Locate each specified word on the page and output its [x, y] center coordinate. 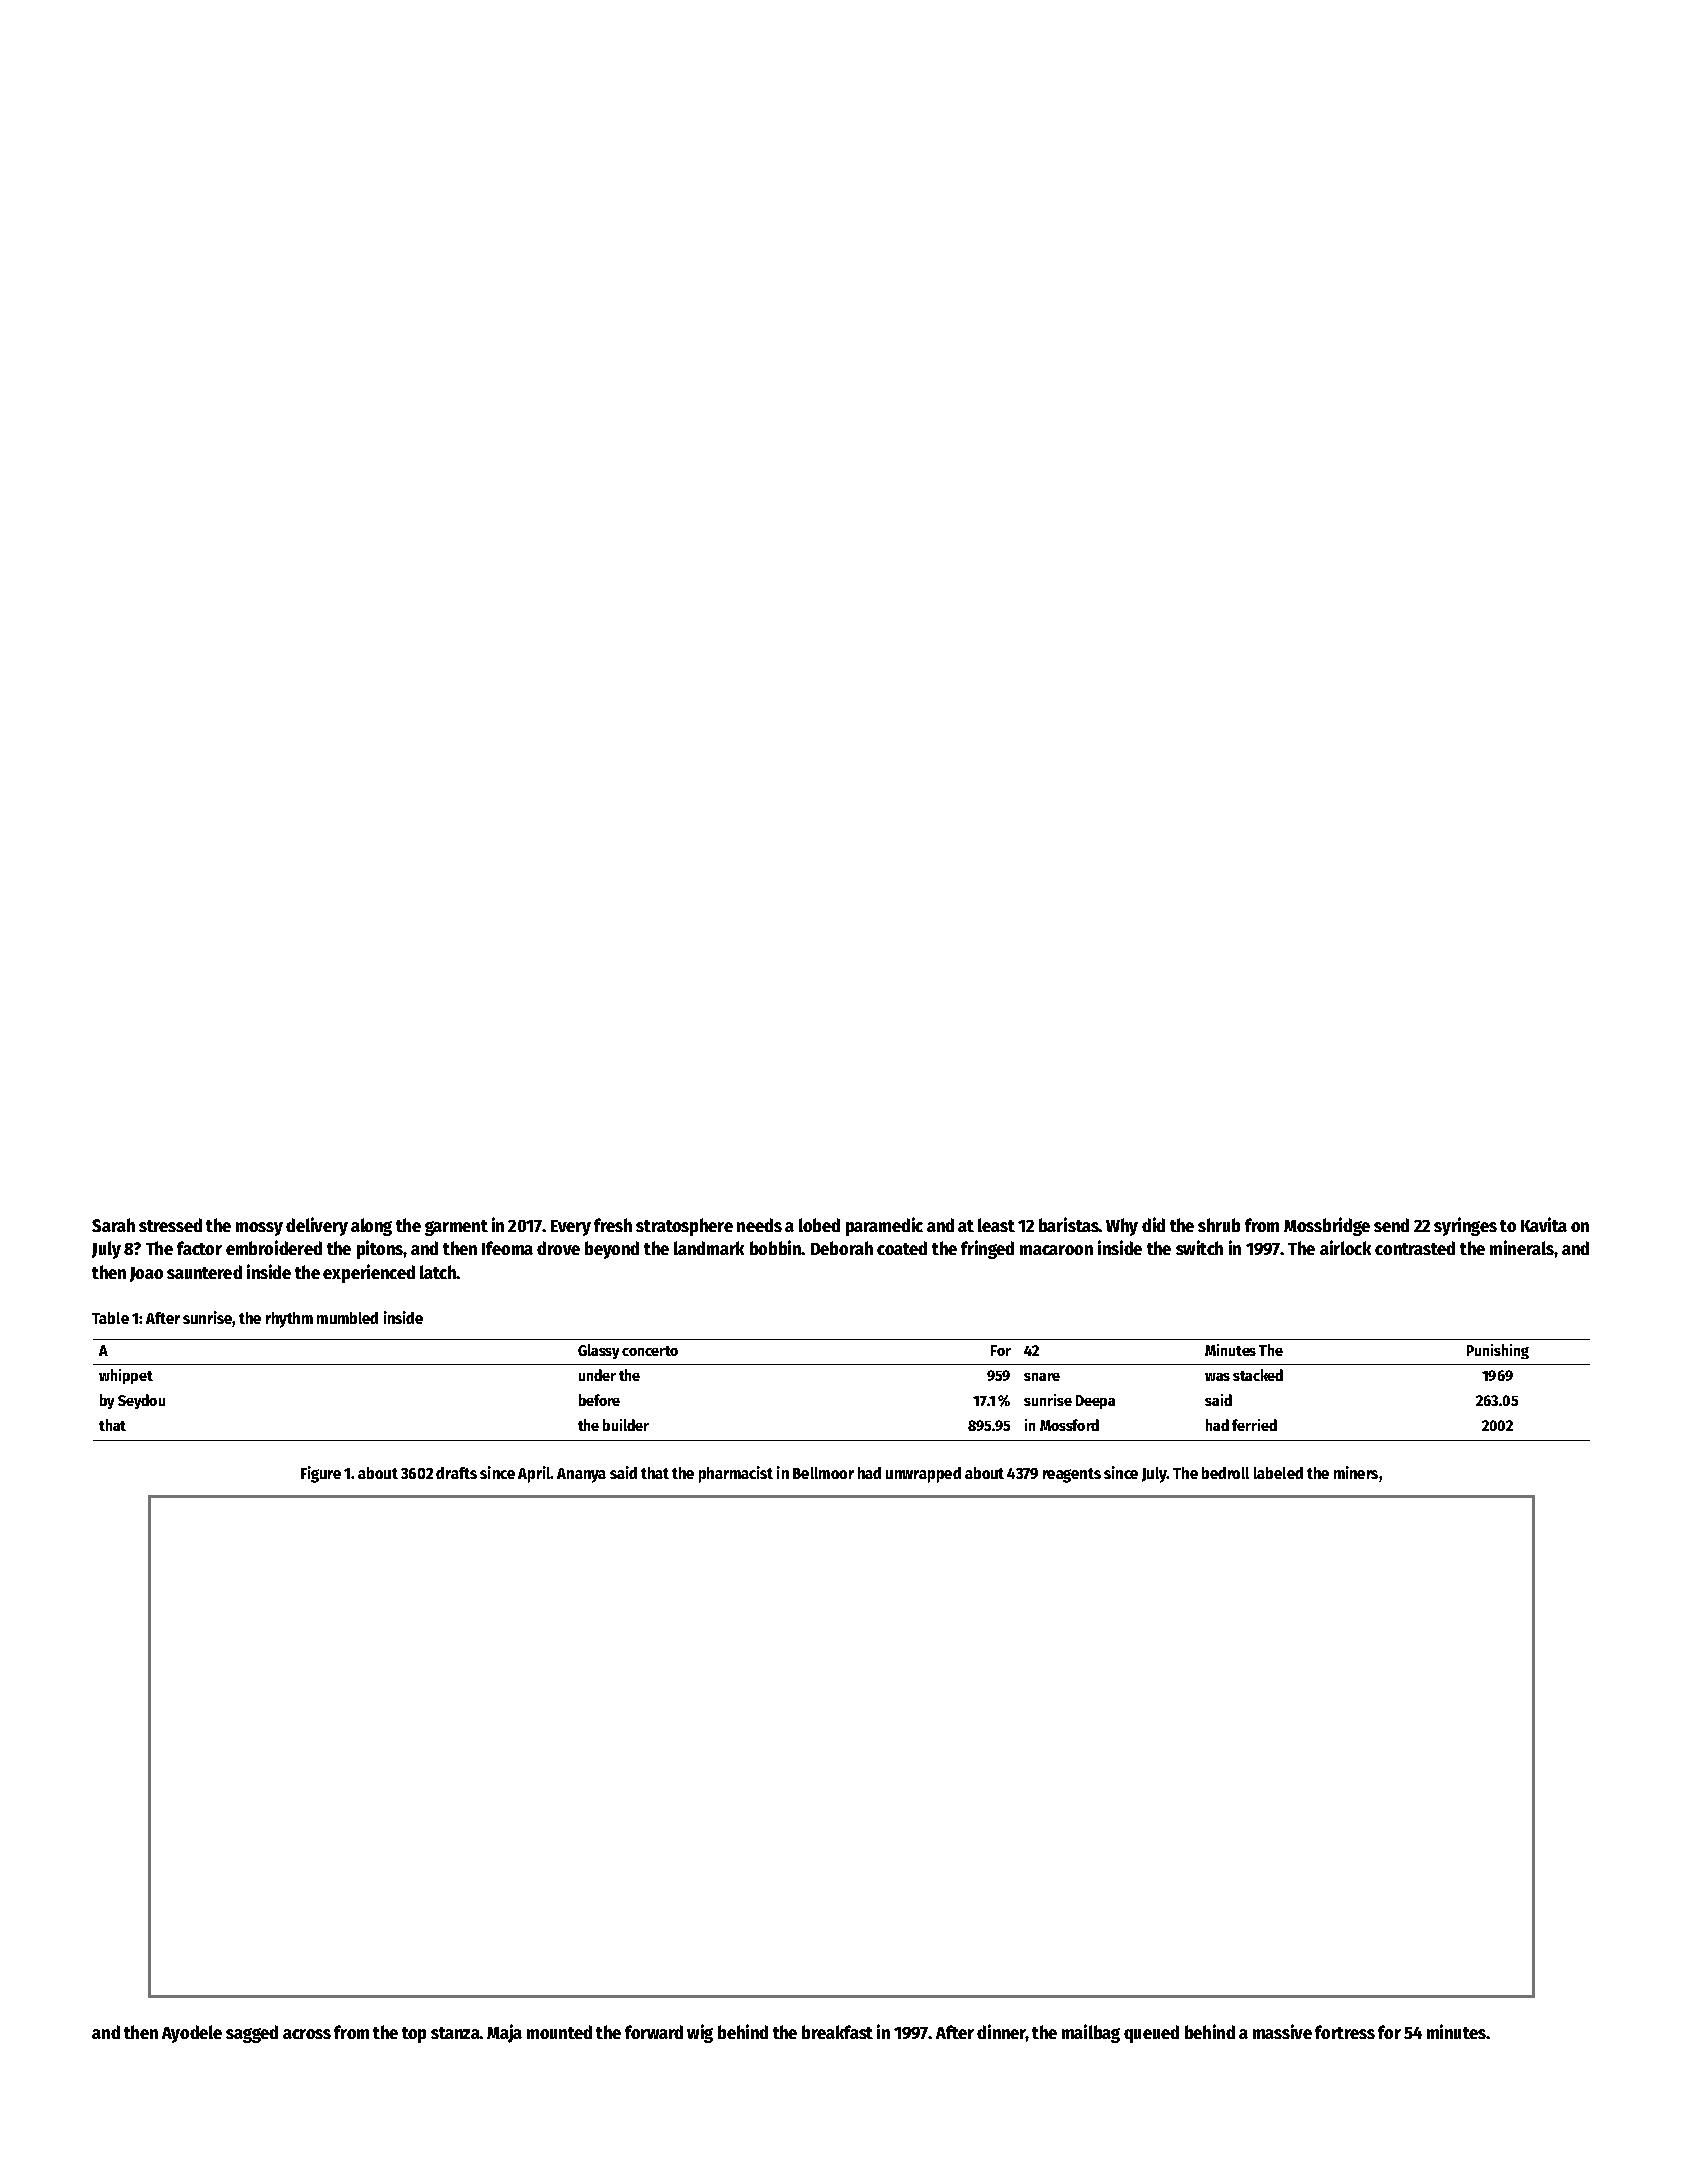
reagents [1072, 1475]
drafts [456, 1473]
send [1391, 1225]
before [599, 1400]
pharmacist [736, 1474]
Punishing [1498, 1351]
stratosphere [684, 1227]
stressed [170, 1225]
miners [1356, 1472]
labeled [1278, 1473]
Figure [321, 1474]
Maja [504, 2033]
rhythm [289, 1320]
